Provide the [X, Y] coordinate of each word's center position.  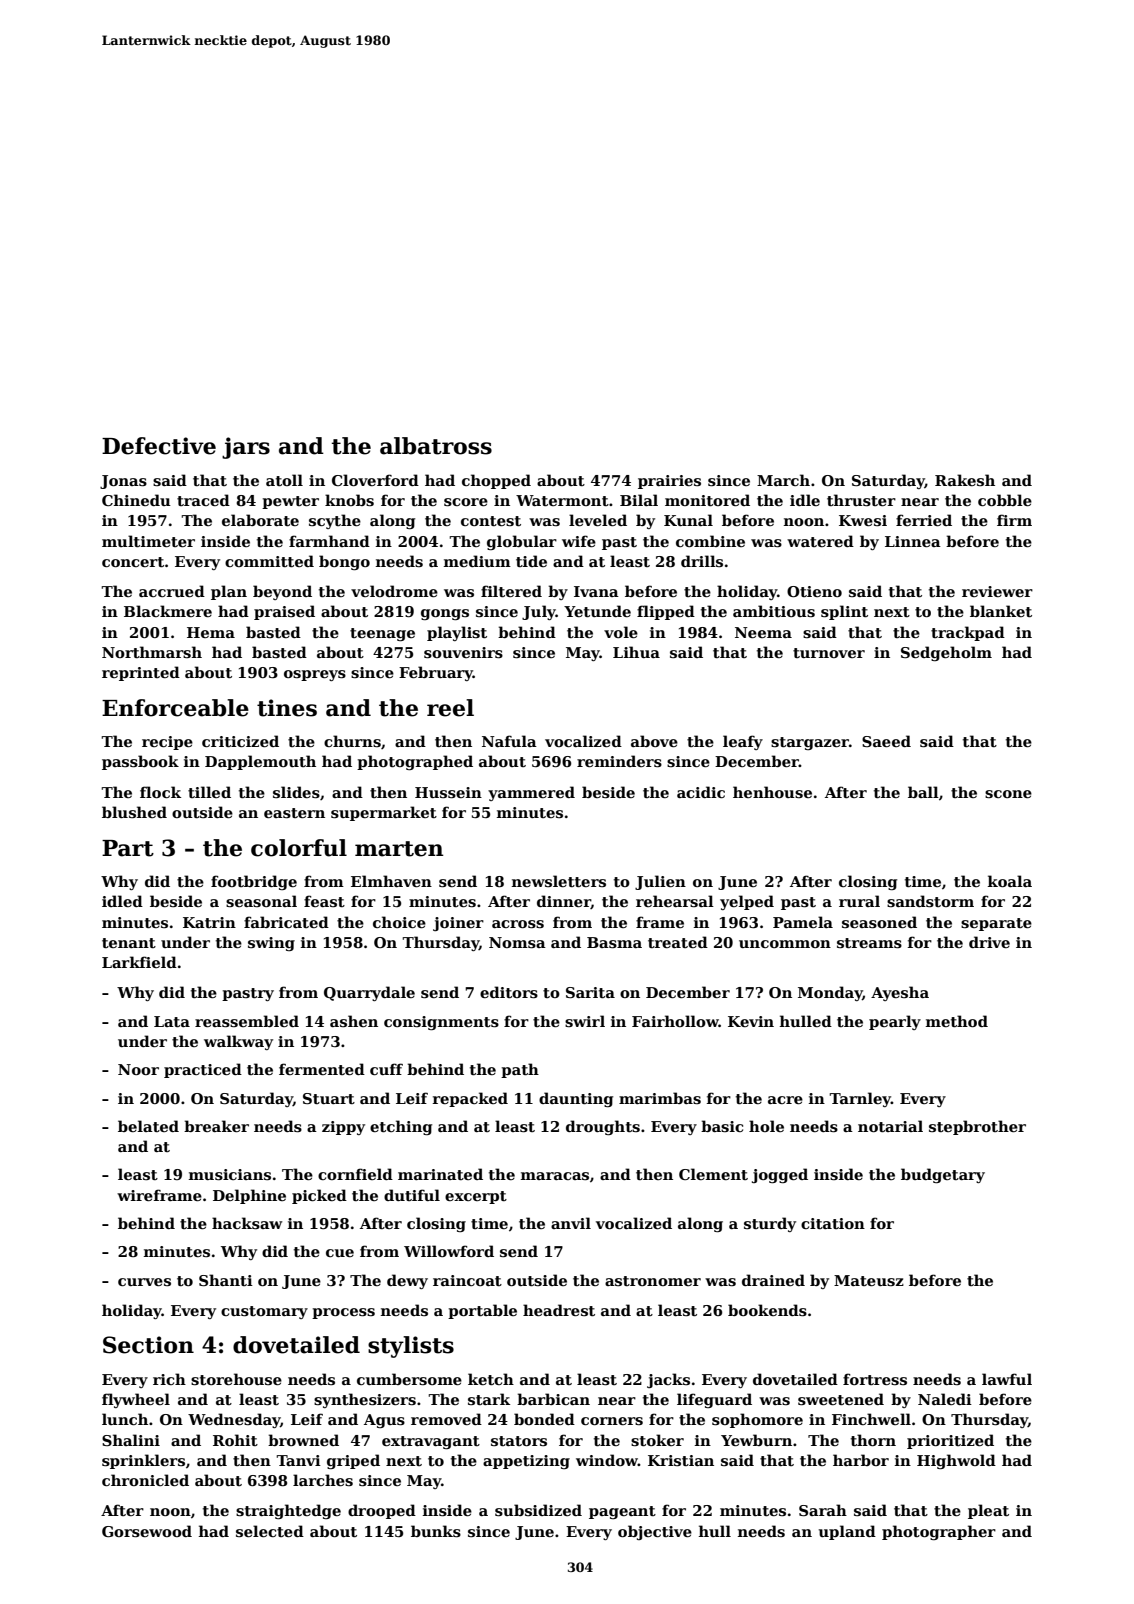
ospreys [315, 675]
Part [128, 848]
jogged [780, 1175]
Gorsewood [147, 1531]
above [654, 741]
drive [989, 942]
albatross [436, 446]
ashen [354, 1021]
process [343, 1313]
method [957, 1021]
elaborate [260, 520]
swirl [585, 1021]
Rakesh [965, 480]
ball [923, 792]
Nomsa [517, 942]
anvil [571, 1223]
